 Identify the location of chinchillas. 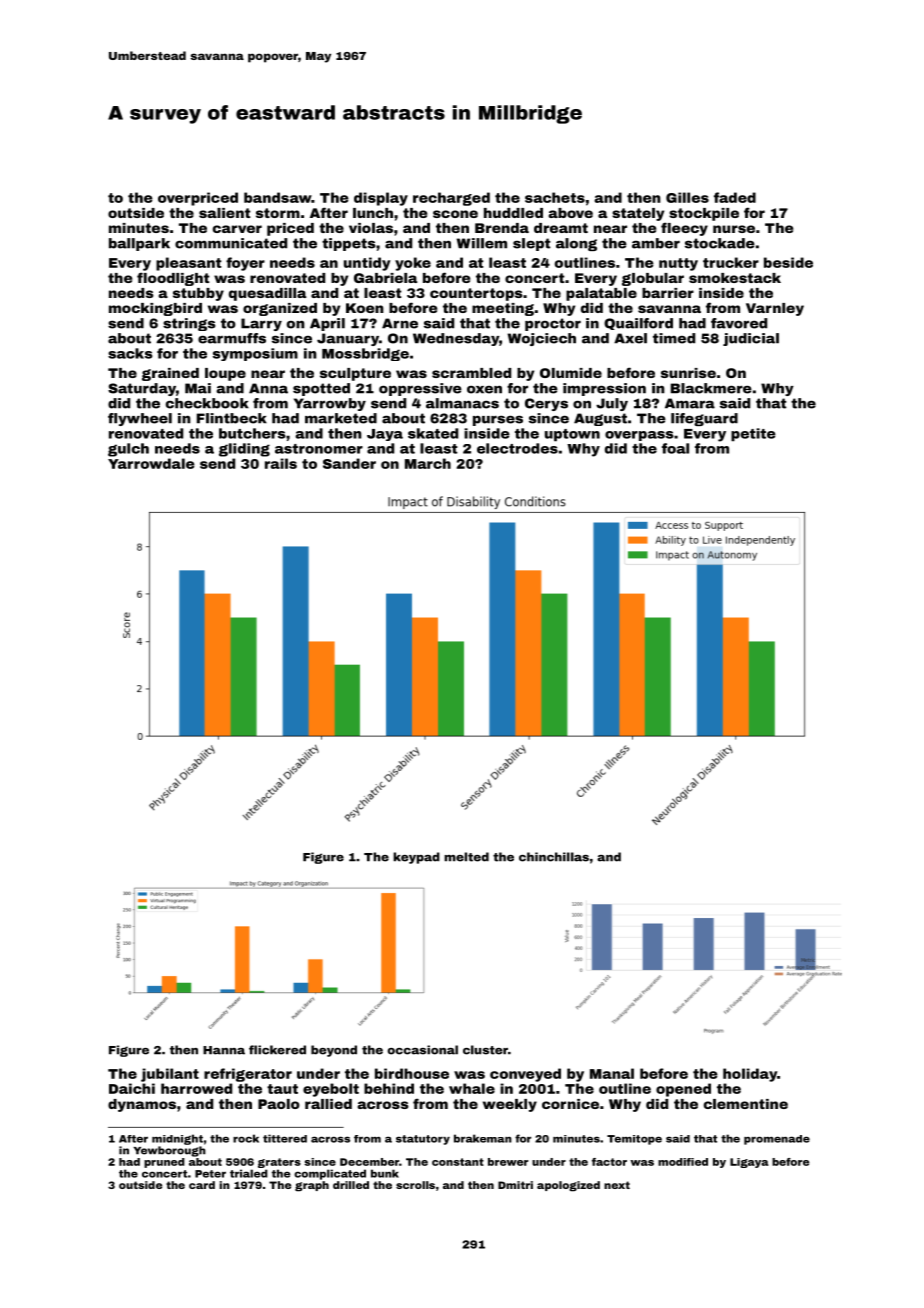
(554, 857).
